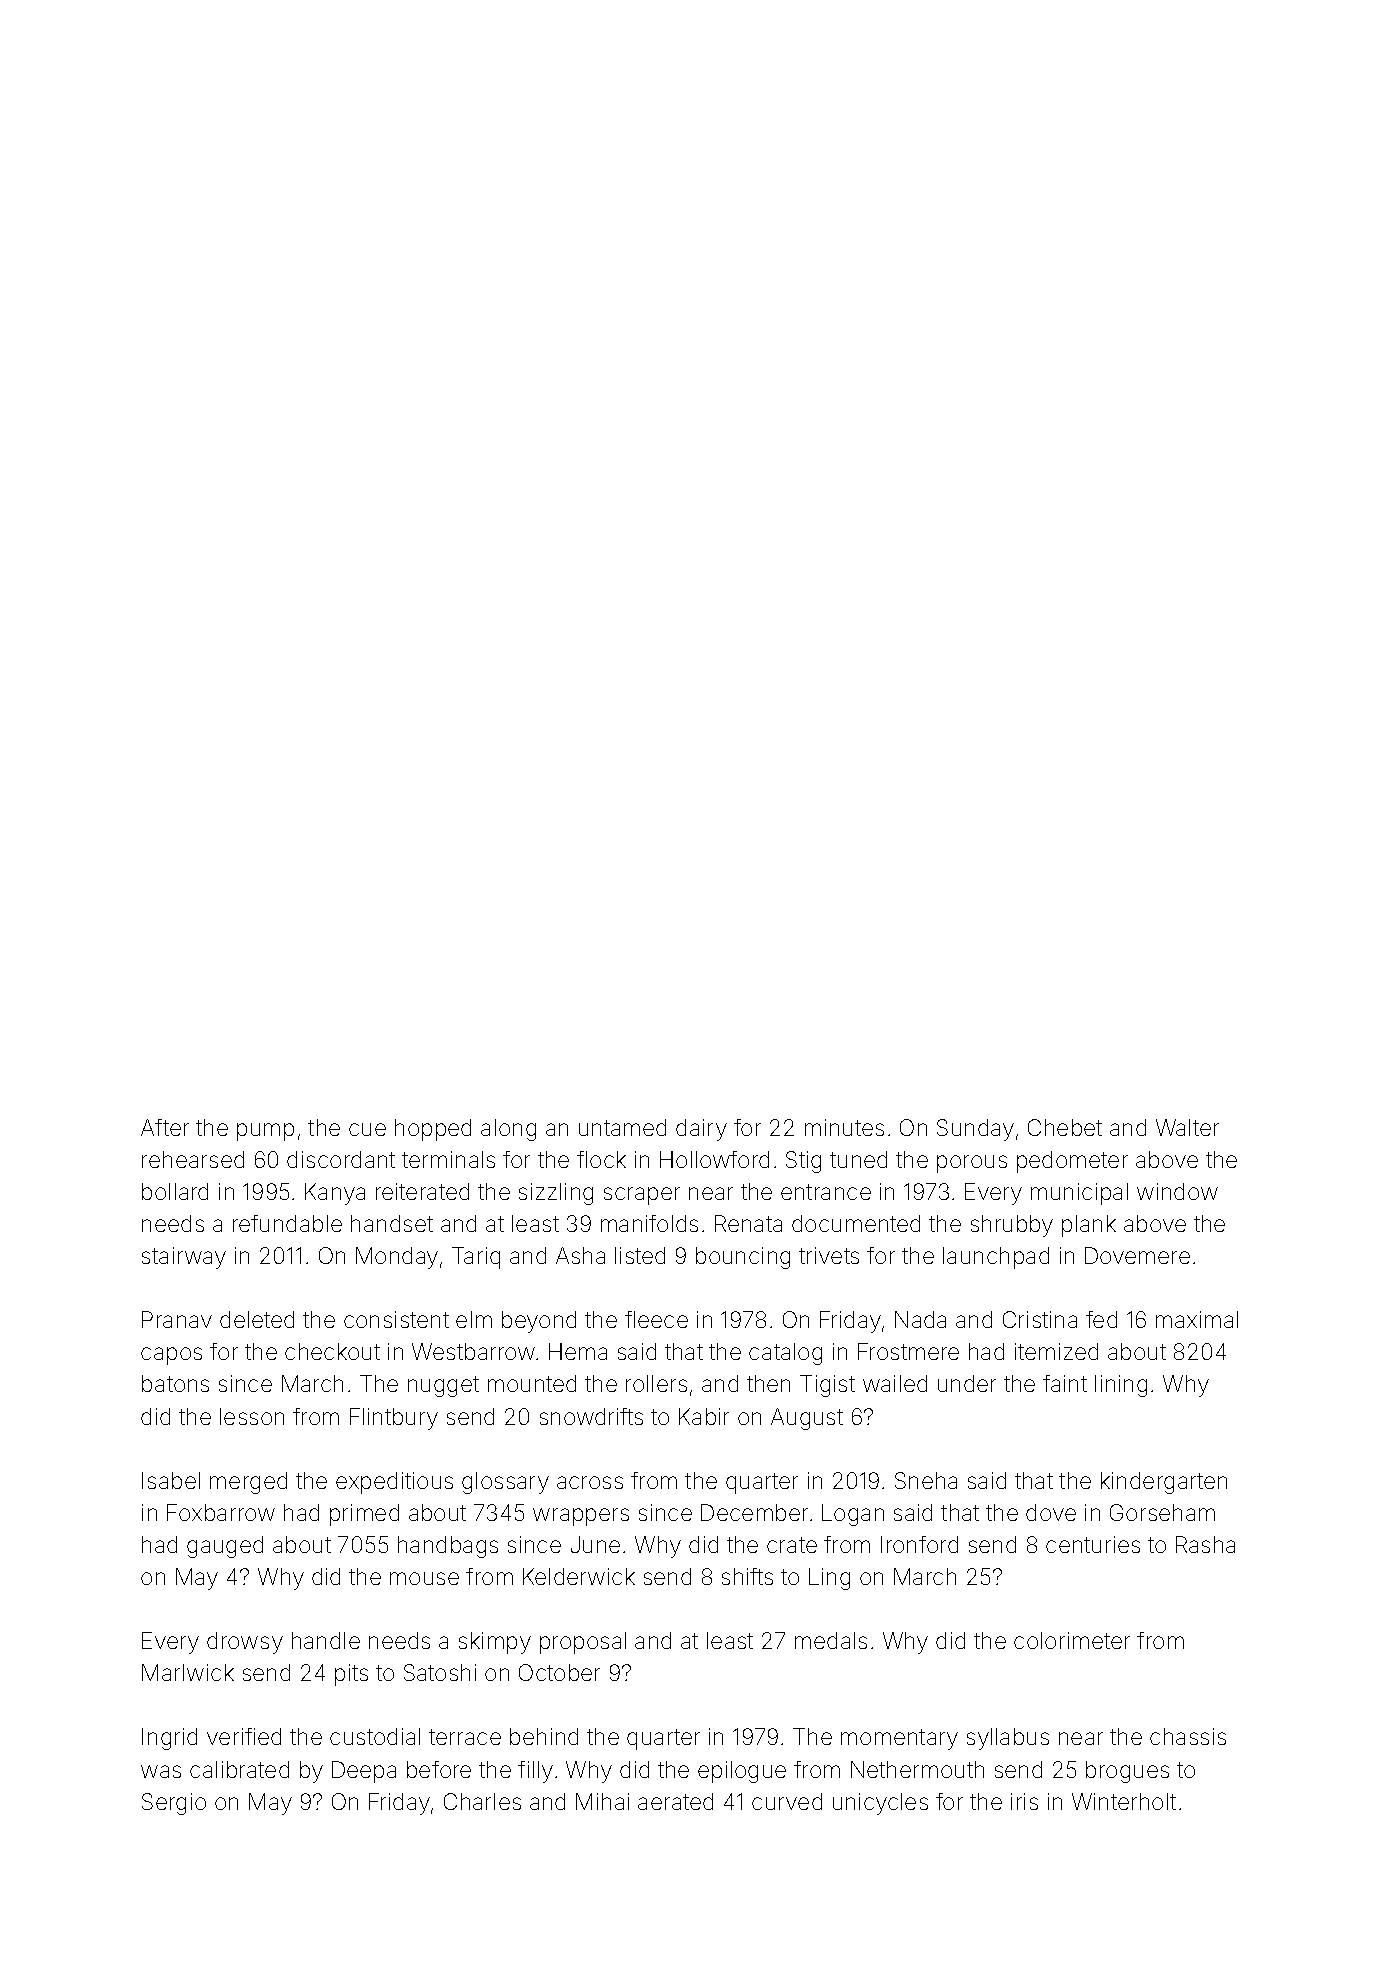  Describe the element at coordinates (1164, 1483) in the image. I see `kindergarten` at that location.
